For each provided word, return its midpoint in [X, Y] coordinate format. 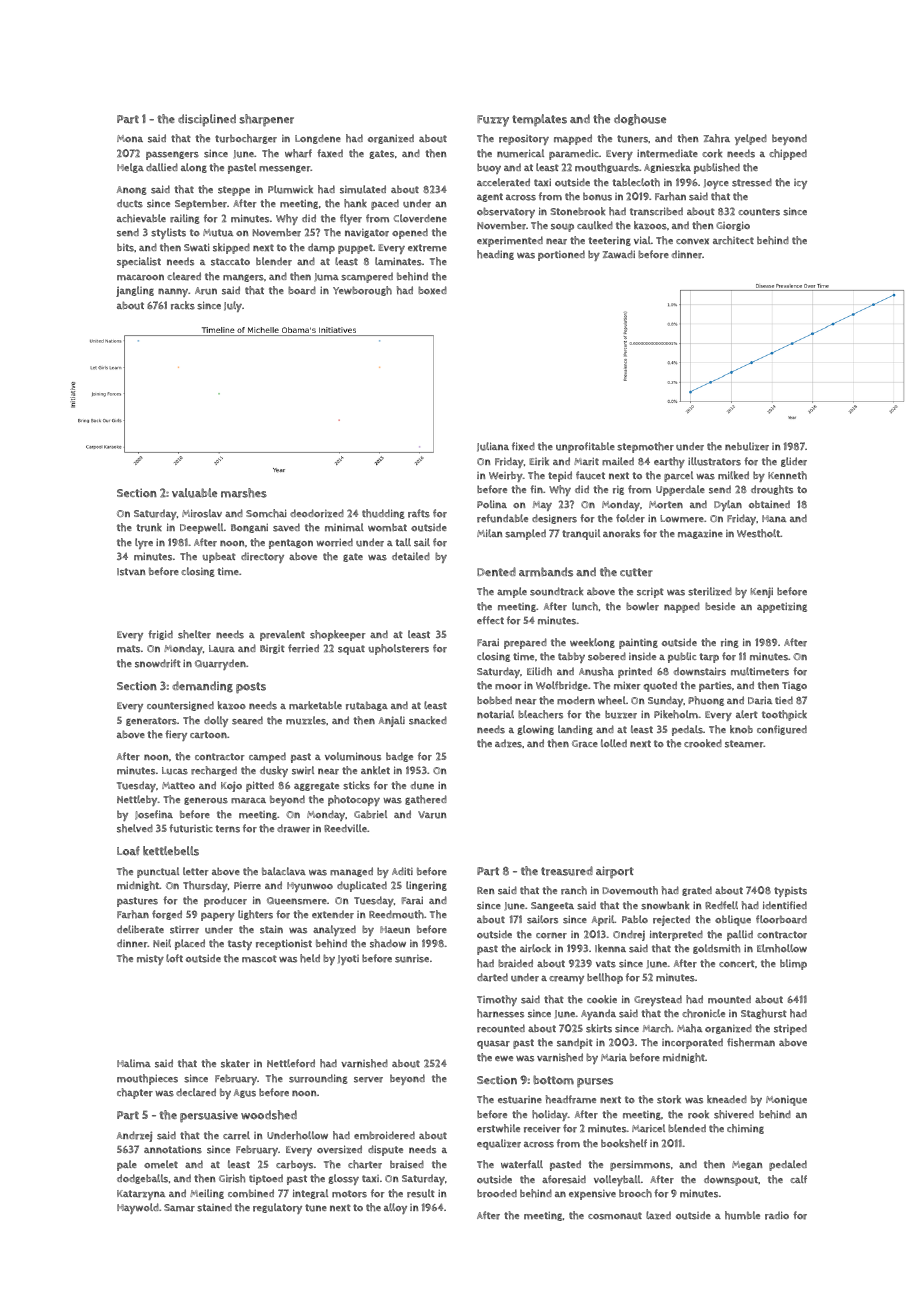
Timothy [497, 1000]
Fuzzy [493, 121]
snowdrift [158, 663]
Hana [774, 518]
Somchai [266, 513]
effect [490, 620]
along [194, 168]
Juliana [493, 447]
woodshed [269, 1115]
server [368, 1080]
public [682, 657]
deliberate [140, 929]
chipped [788, 154]
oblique [733, 920]
